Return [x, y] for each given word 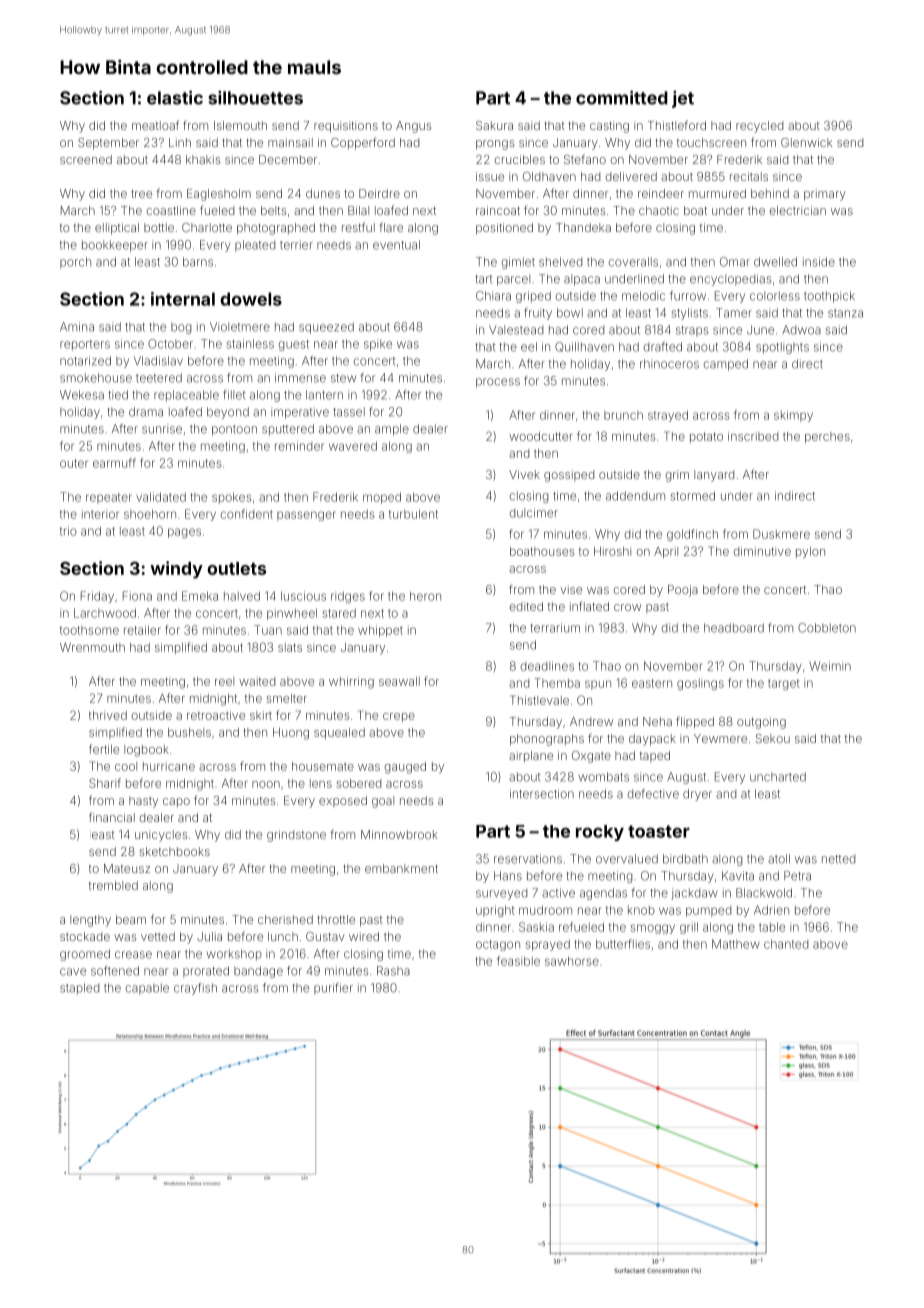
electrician [797, 210]
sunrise [162, 429]
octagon [498, 945]
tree [141, 194]
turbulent [413, 514]
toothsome [89, 630]
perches [827, 437]
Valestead [516, 330]
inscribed [753, 436]
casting [609, 127]
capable [147, 989]
